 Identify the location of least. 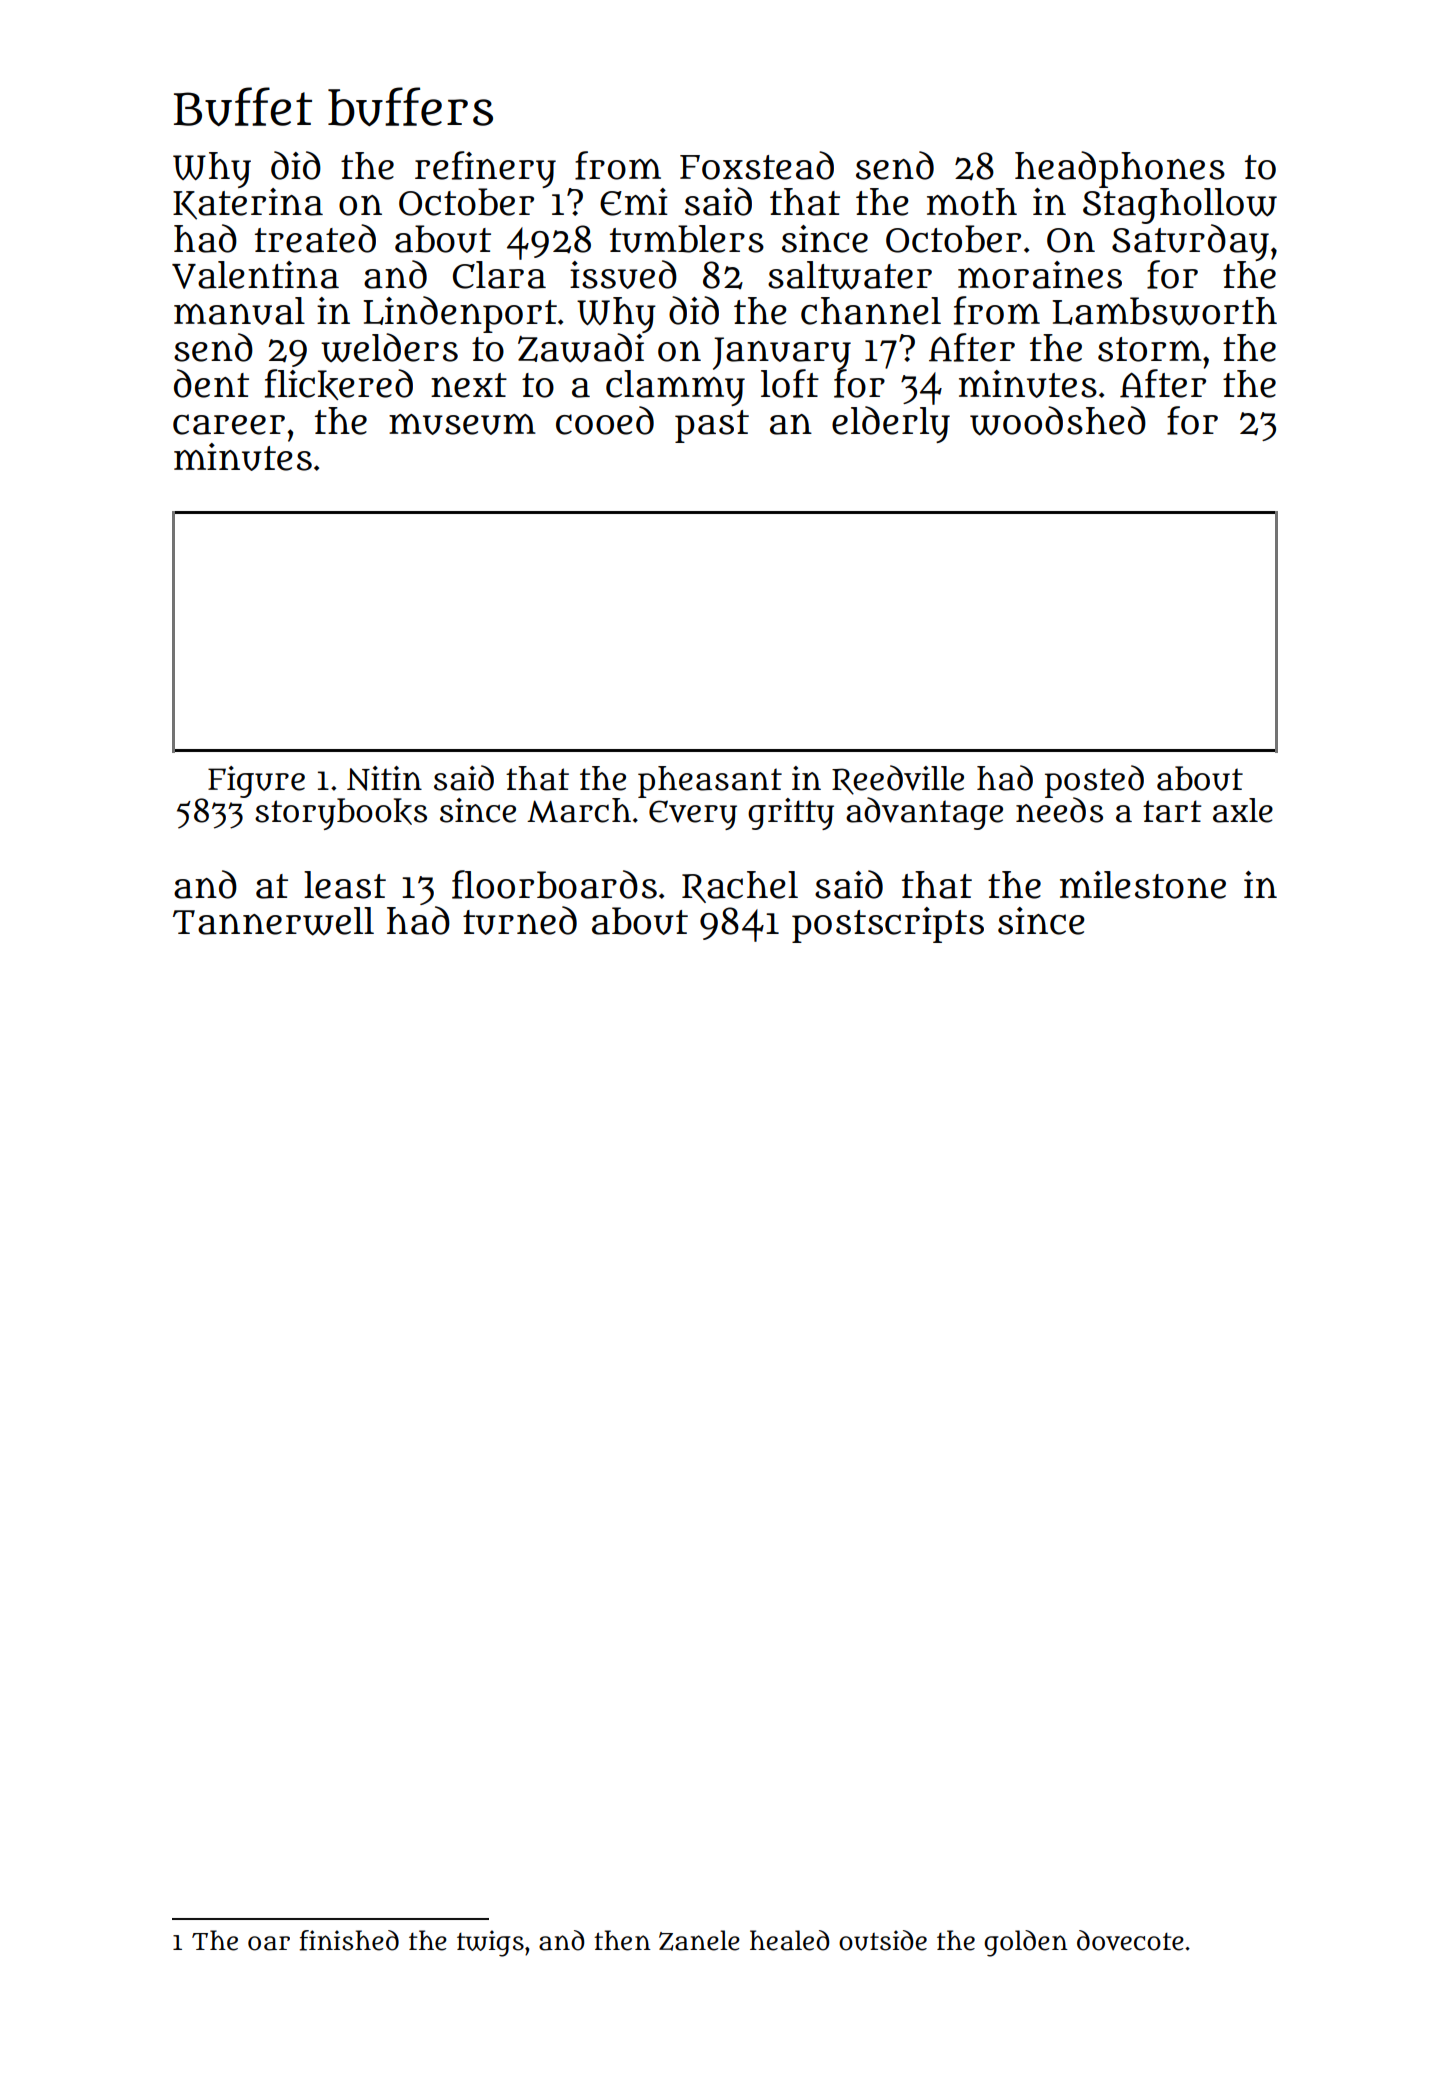
(345, 885).
